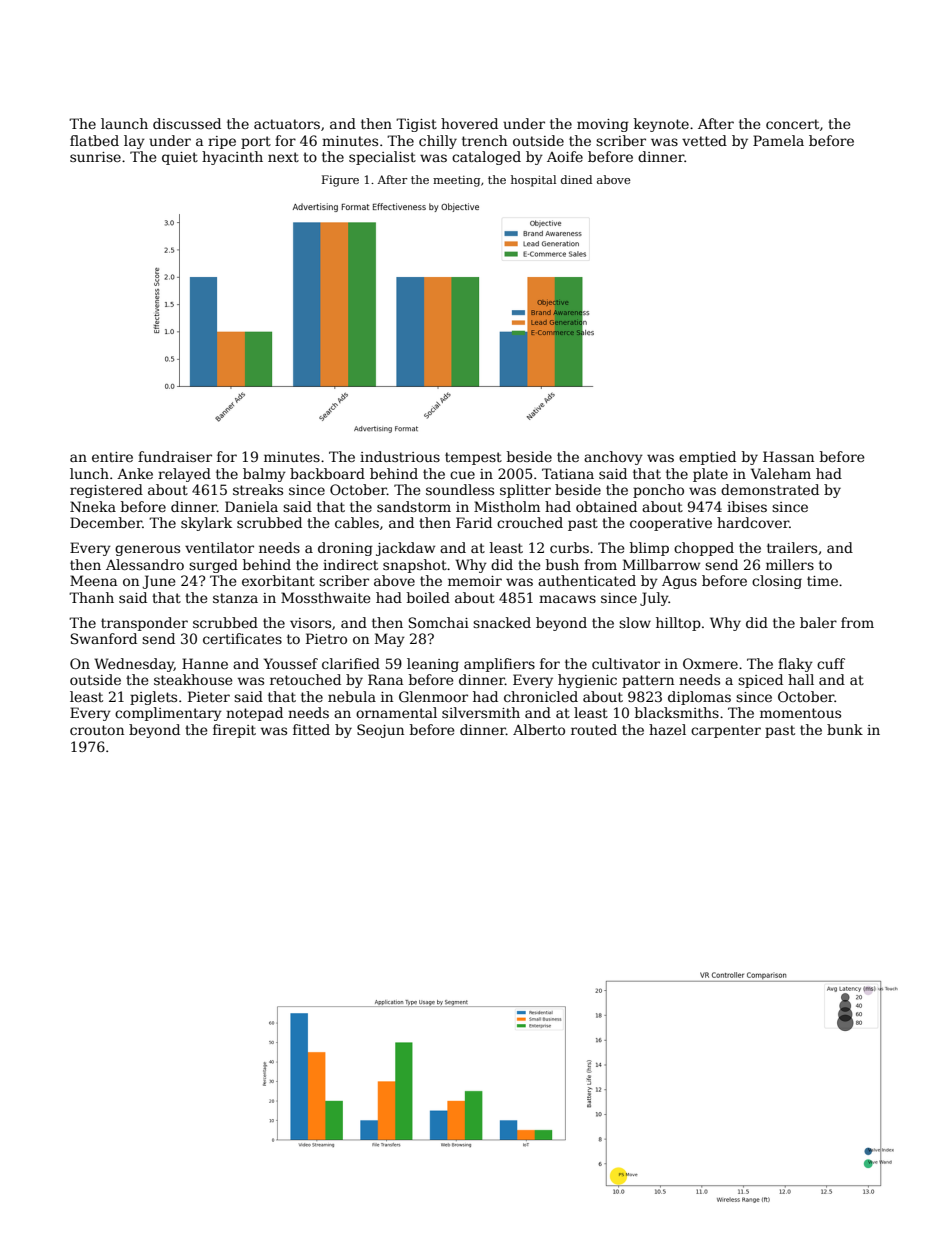 Image resolution: width=952 pixels, height=1233 pixels. Describe the element at coordinates (576, 179) in the document. I see `dined` at that location.
